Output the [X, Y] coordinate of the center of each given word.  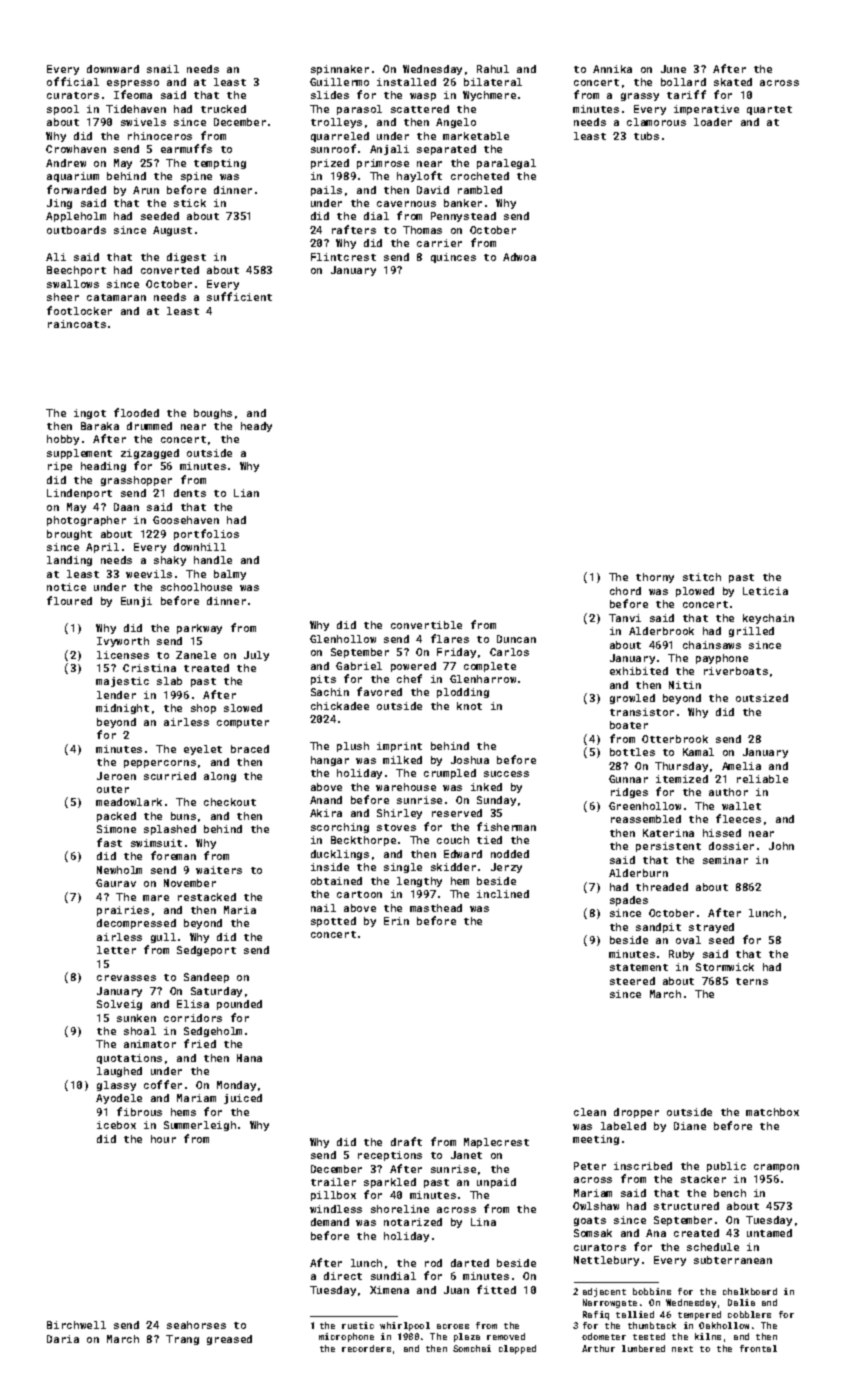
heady [256, 427]
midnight [122, 709]
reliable [762, 779]
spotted [333, 922]
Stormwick [725, 967]
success [506, 774]
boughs [213, 414]
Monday [236, 1086]
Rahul [493, 69]
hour [163, 1139]
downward [113, 69]
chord [625, 591]
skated [733, 82]
